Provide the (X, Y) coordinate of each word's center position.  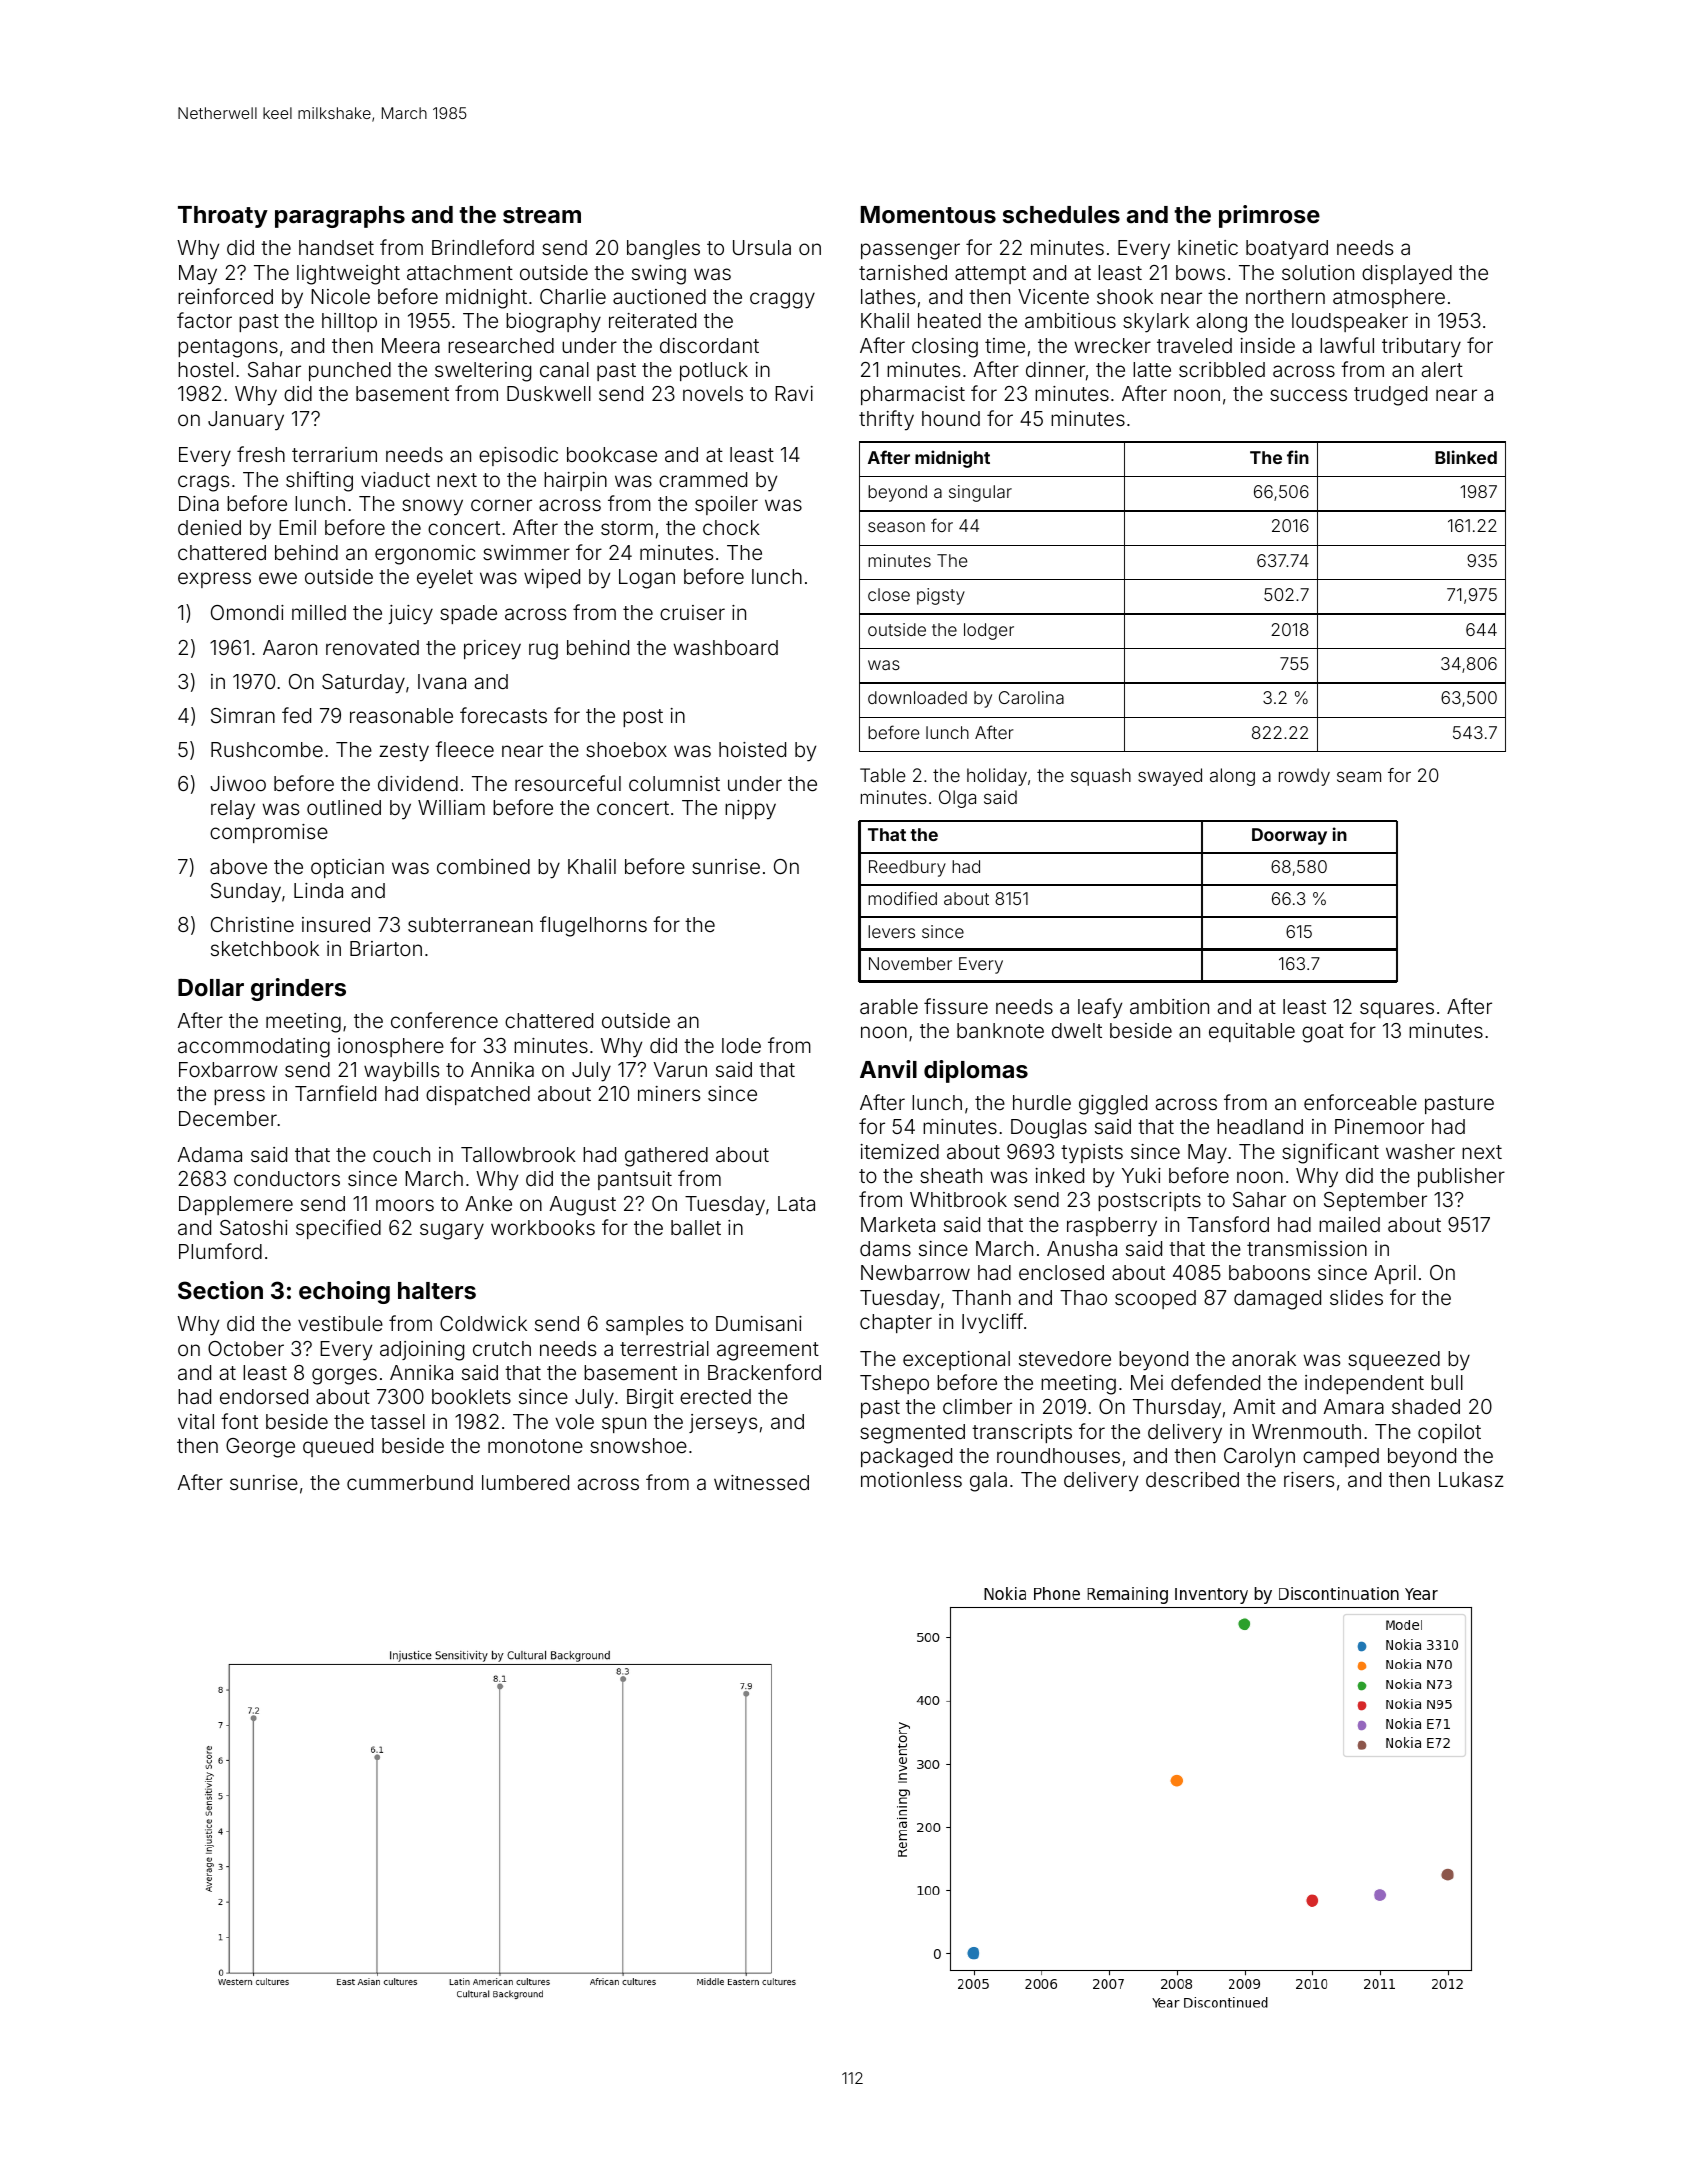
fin (1298, 457)
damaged (1277, 1300)
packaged (906, 1458)
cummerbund (410, 1482)
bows (1200, 272)
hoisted (752, 749)
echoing (344, 1292)
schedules (1061, 215)
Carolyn (1259, 1458)
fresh (261, 454)
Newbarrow (915, 1272)
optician (347, 868)
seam (1359, 776)
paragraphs (340, 217)
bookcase (612, 454)
